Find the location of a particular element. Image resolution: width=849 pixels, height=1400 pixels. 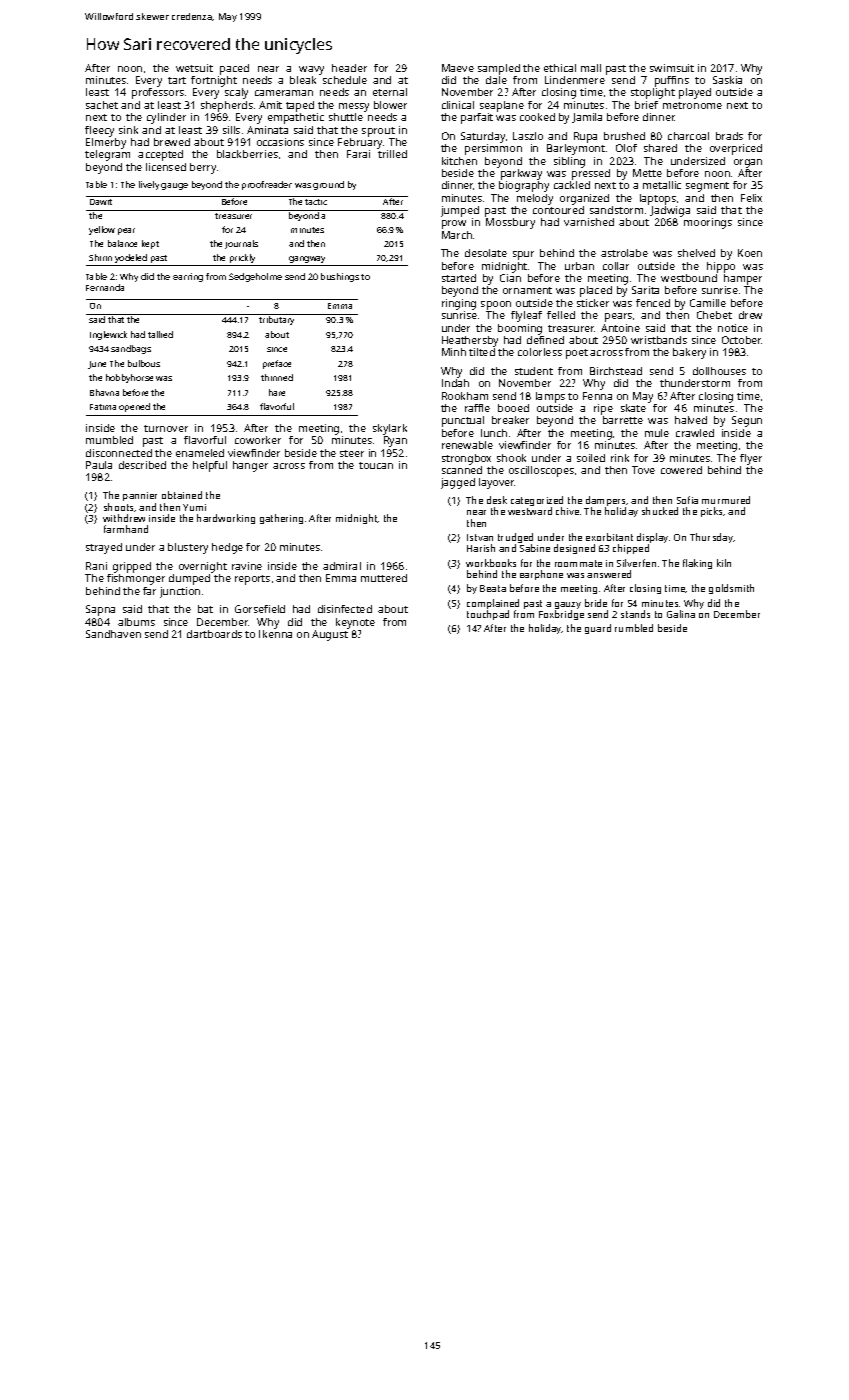

varnished is located at coordinates (589, 222).
